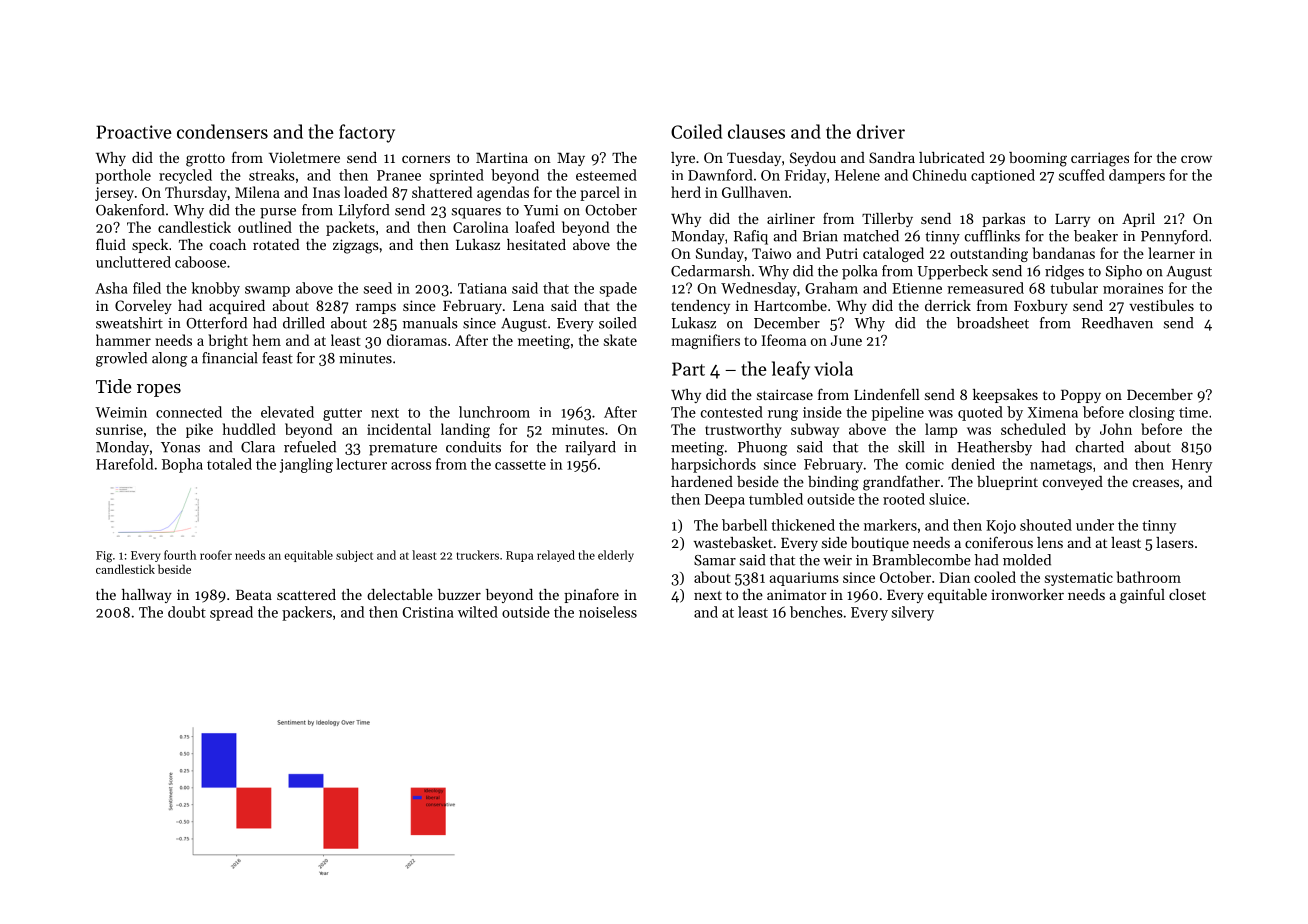  I want to click on factory, so click(367, 133).
